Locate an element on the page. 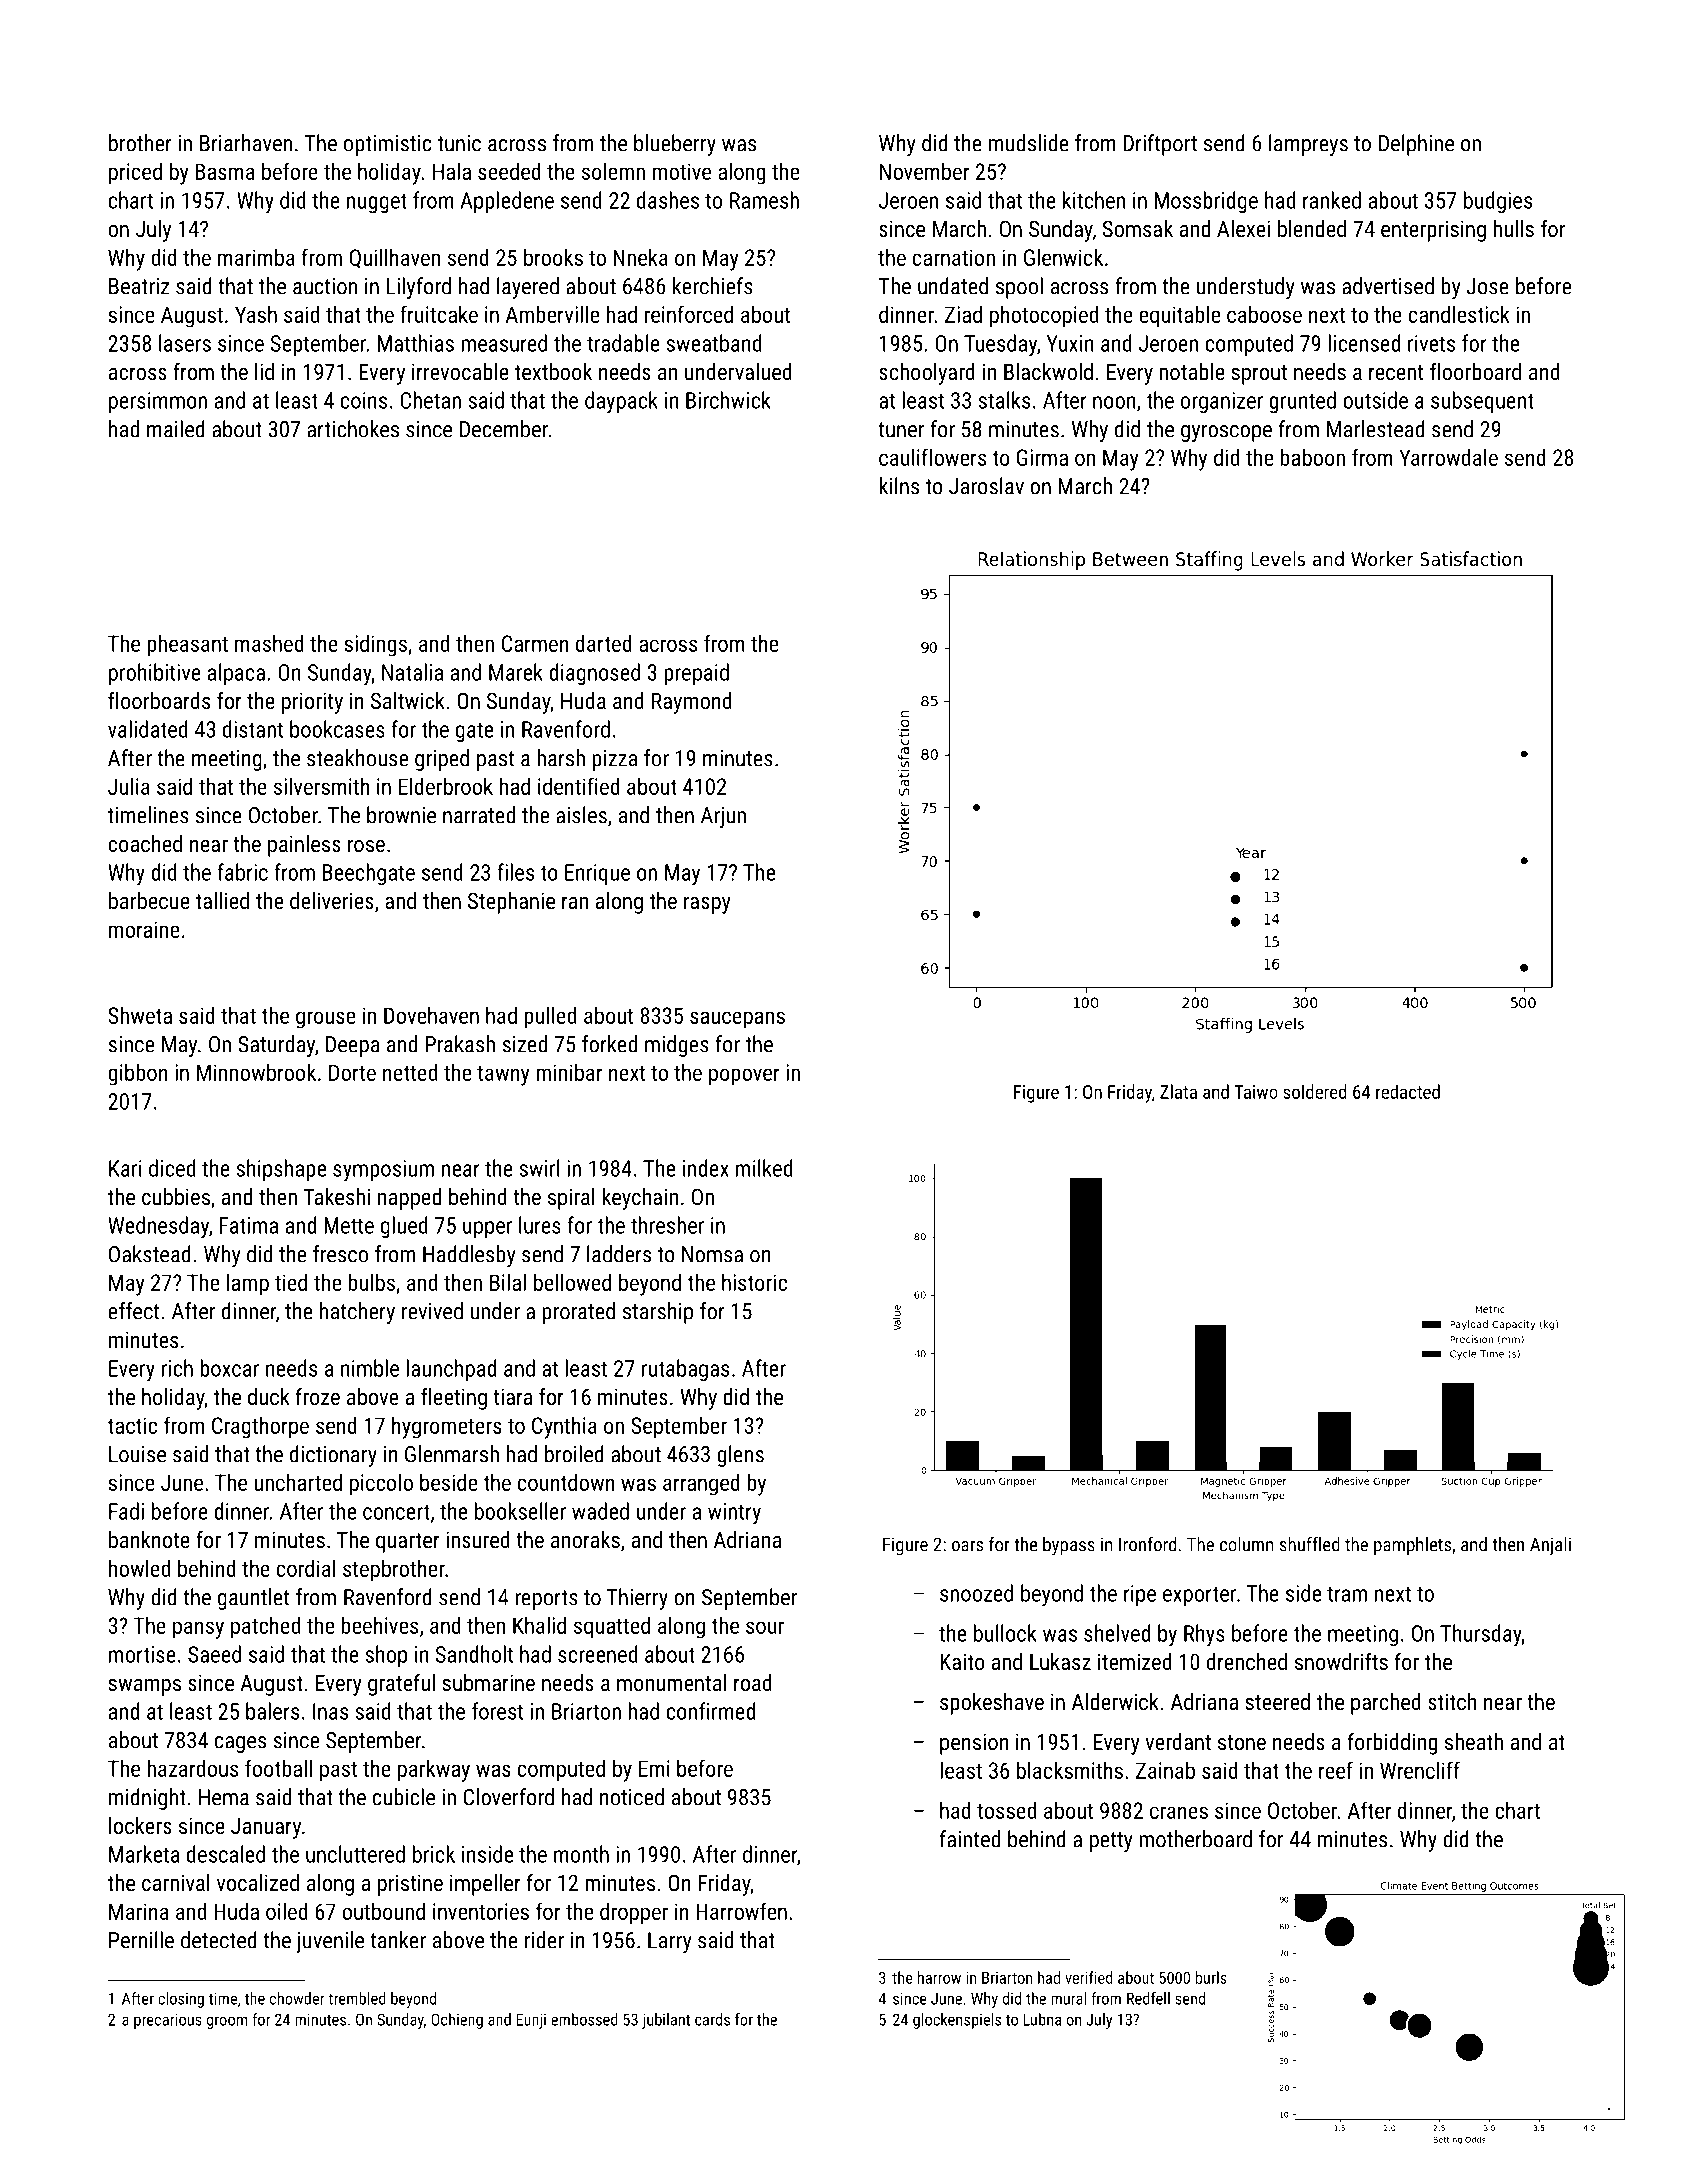 This document has width=1683, height=2178. mudslide is located at coordinates (1029, 143).
